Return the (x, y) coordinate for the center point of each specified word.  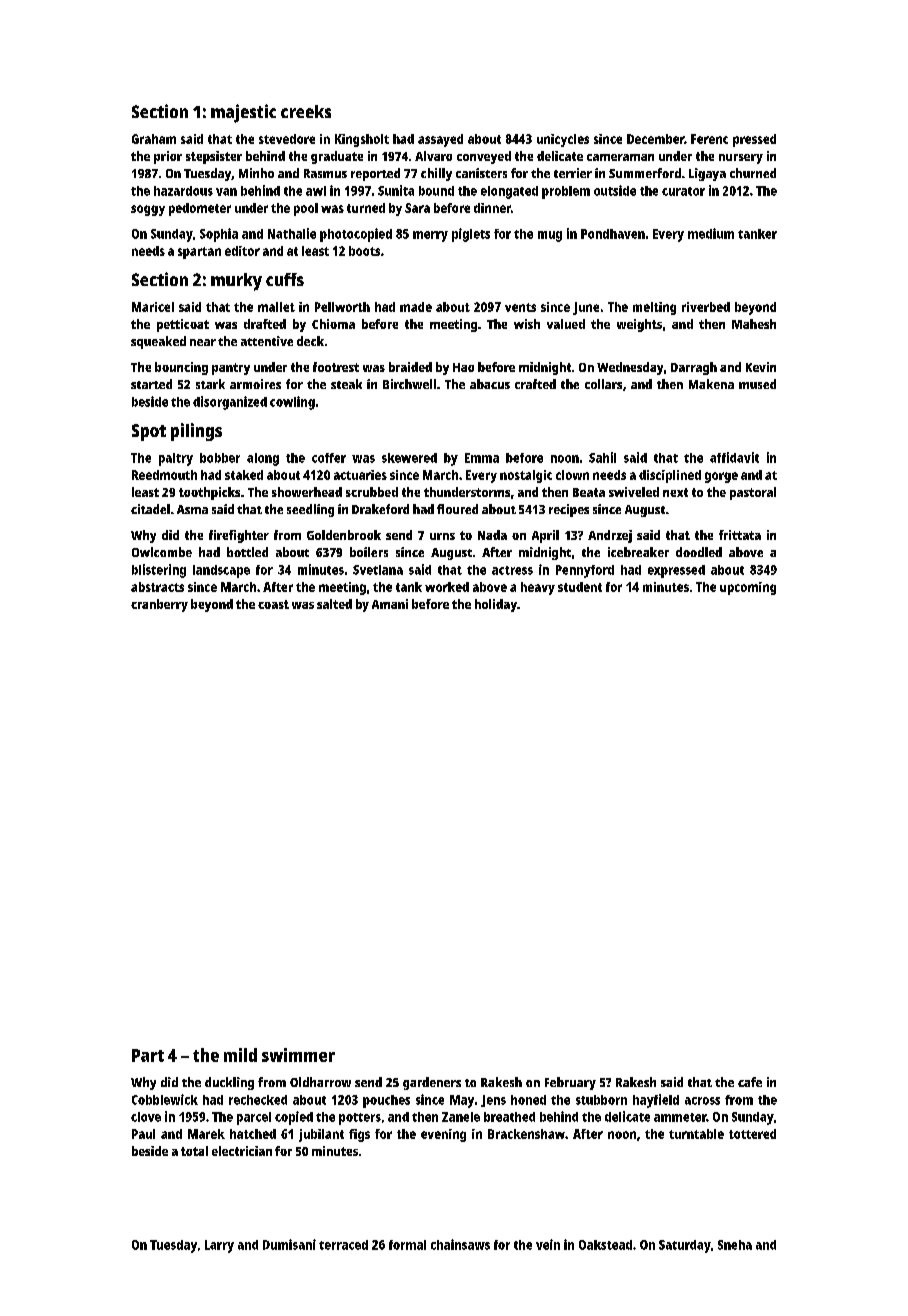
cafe (750, 1082)
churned (753, 173)
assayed (440, 140)
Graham (154, 139)
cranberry (159, 605)
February (570, 1083)
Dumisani (289, 1244)
